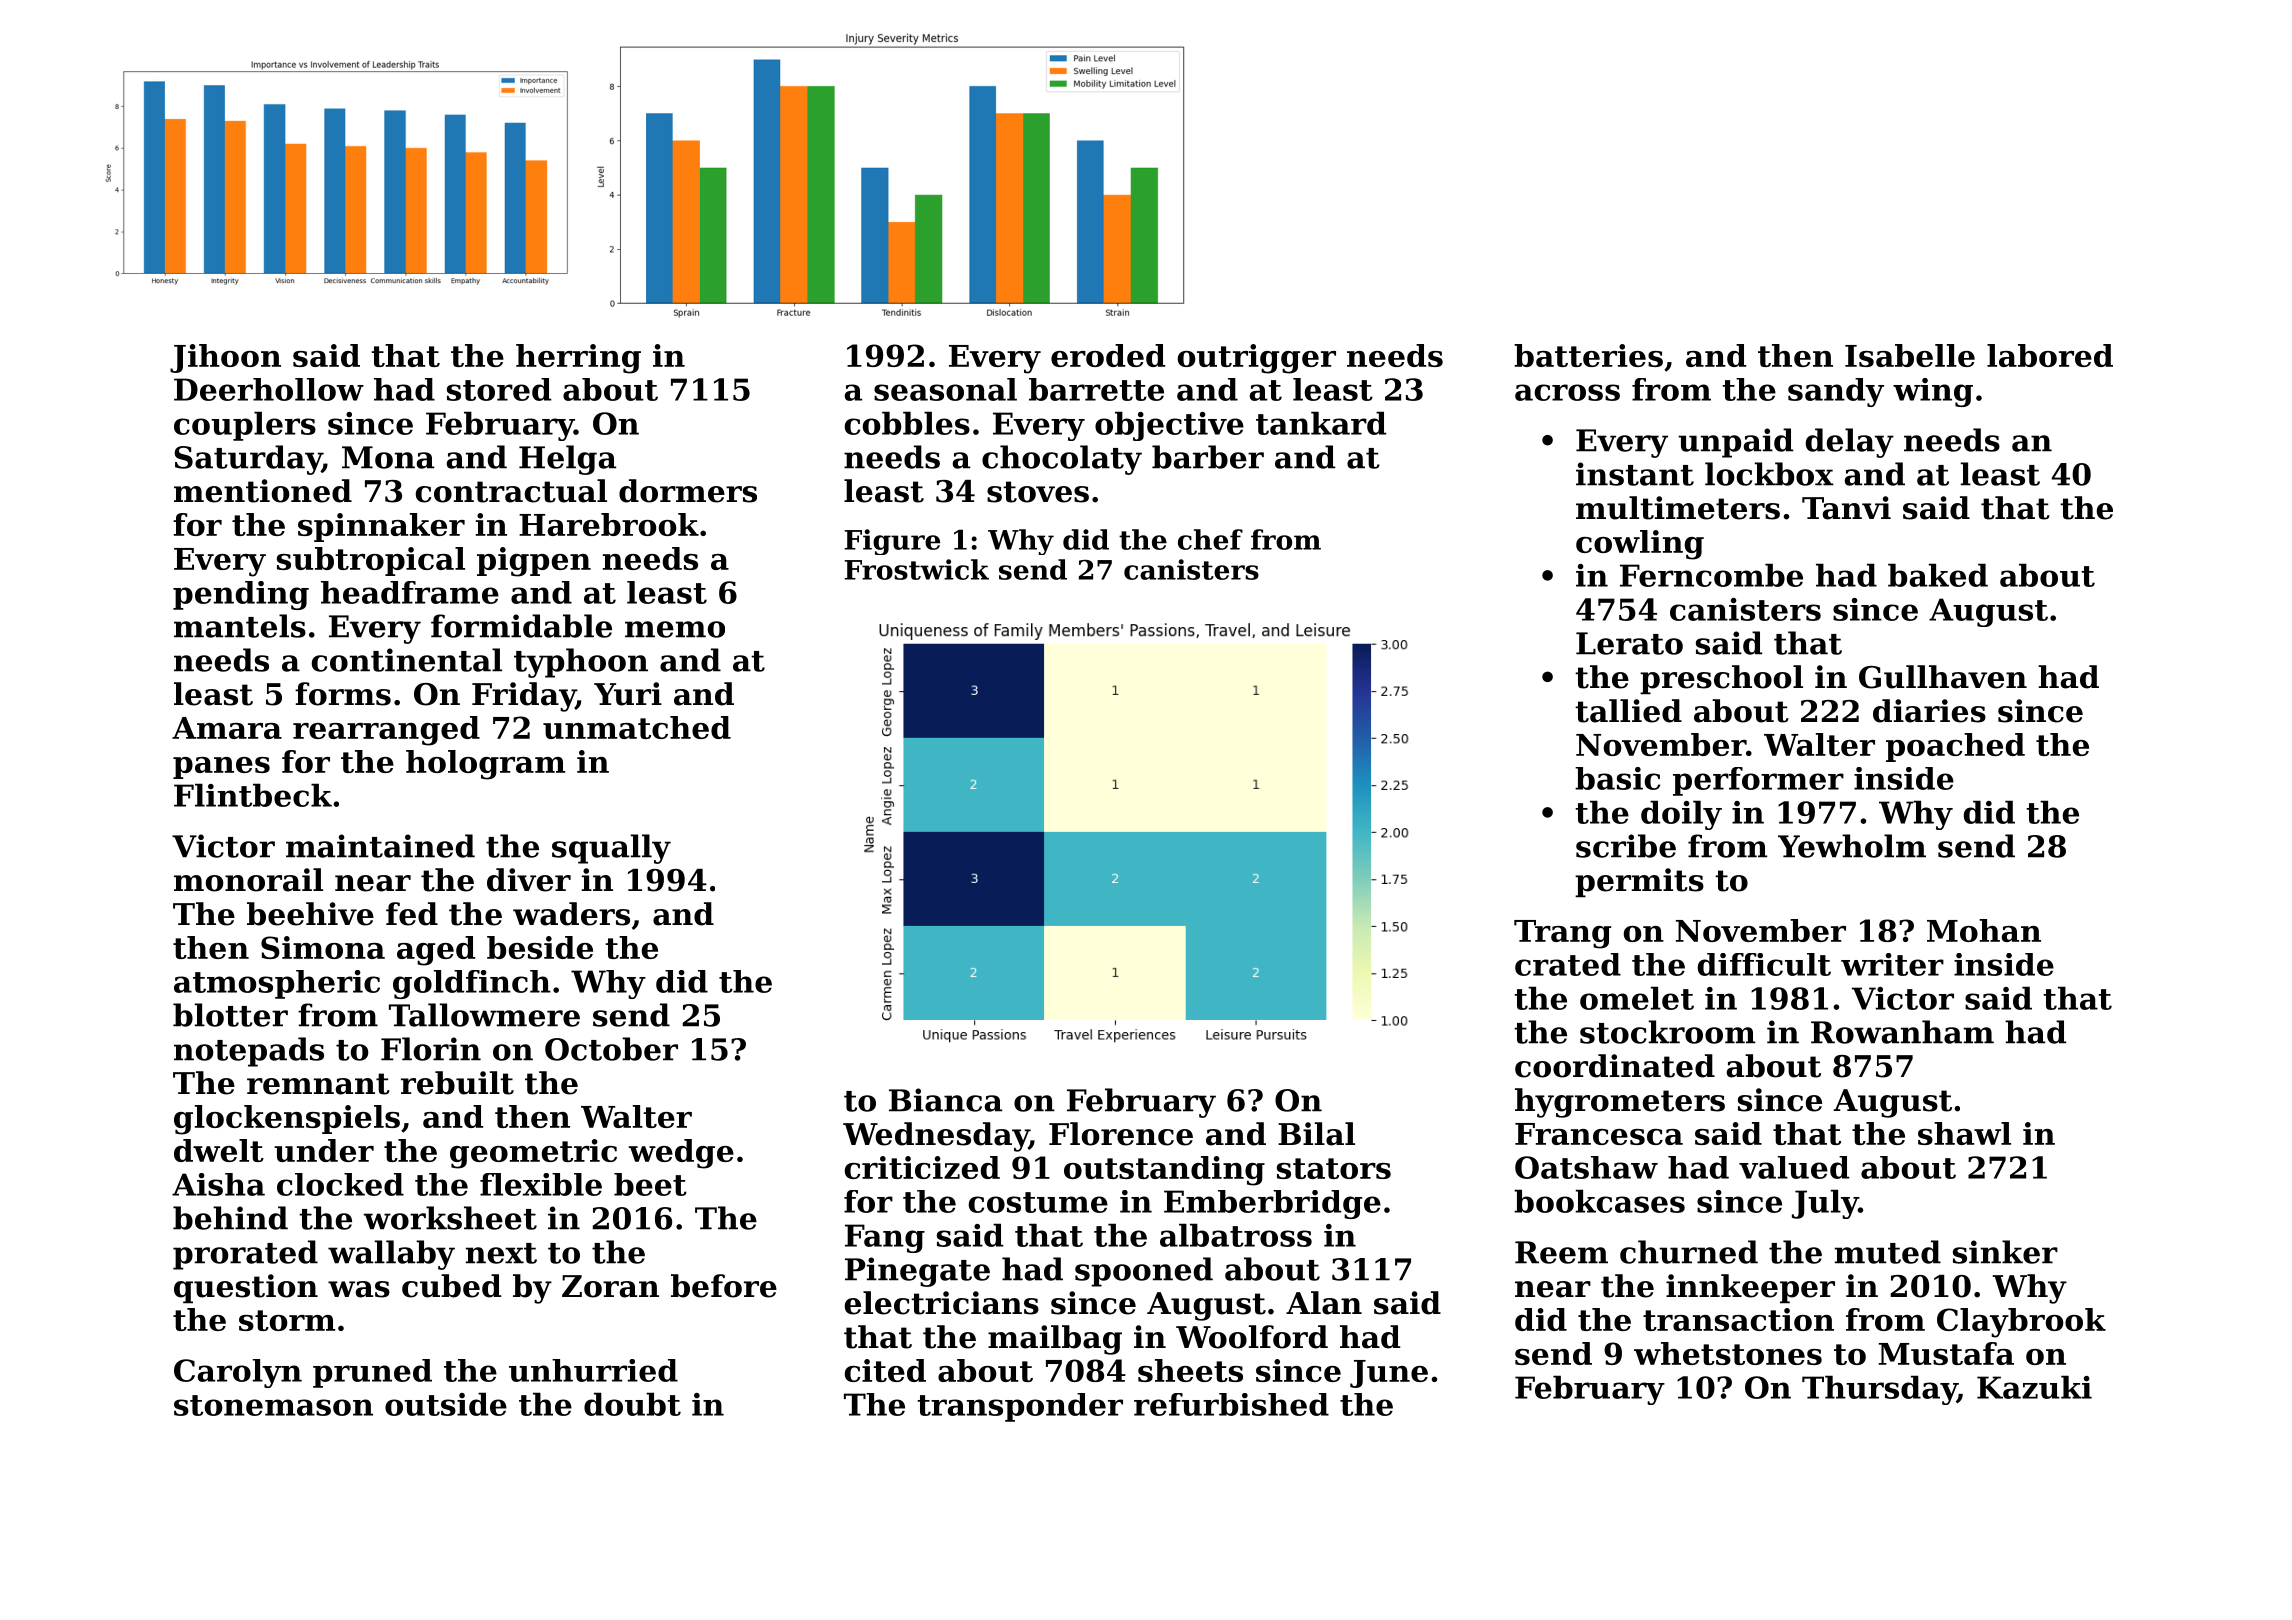 The width and height of the screenshot is (2292, 1620). Describe the element at coordinates (1038, 492) in the screenshot. I see `stoves` at that location.
